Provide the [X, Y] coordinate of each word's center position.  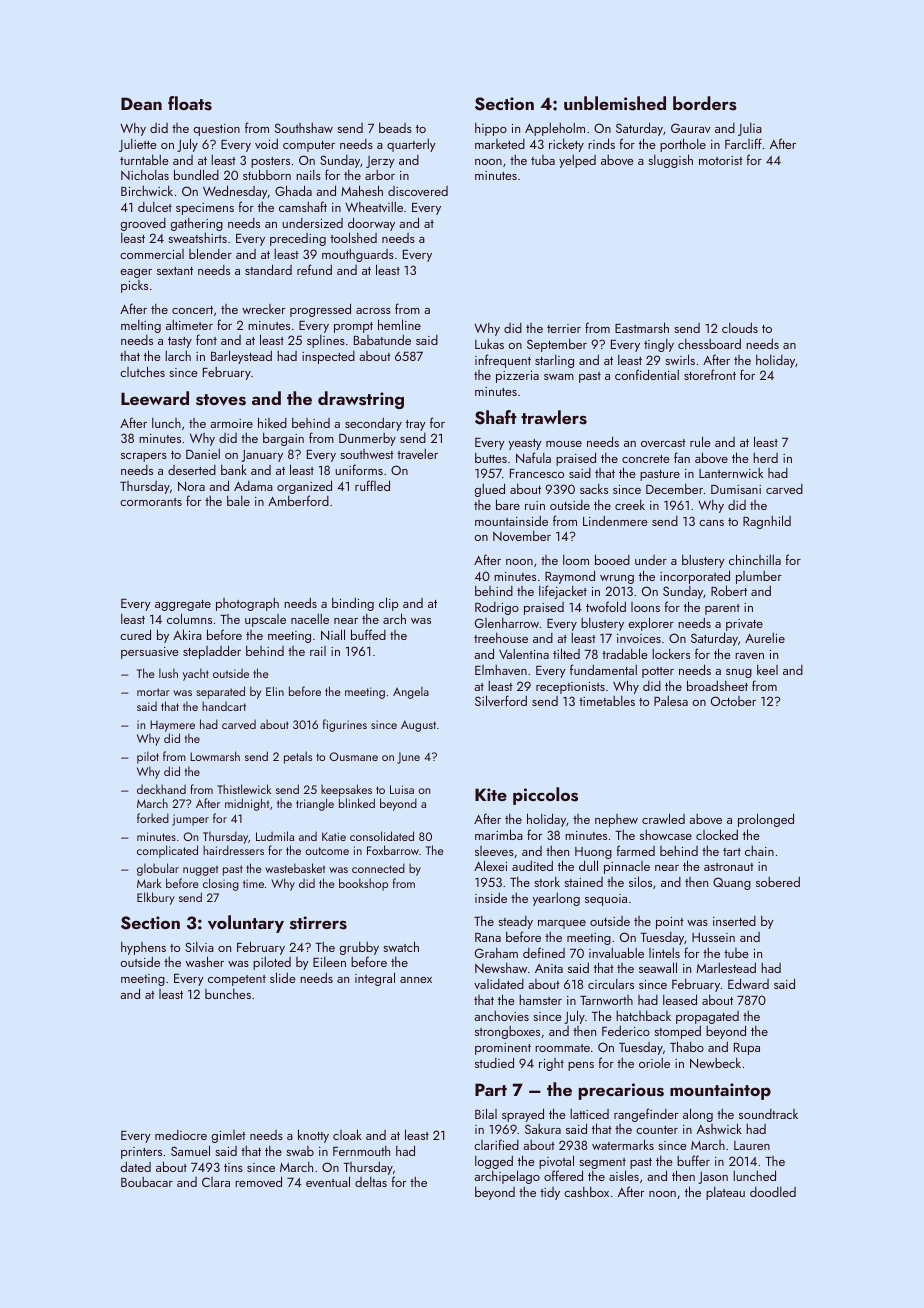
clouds [740, 327]
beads [395, 128]
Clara [216, 1182]
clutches [142, 371]
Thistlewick [244, 789]
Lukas [489, 344]
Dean [141, 103]
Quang [732, 883]
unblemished [615, 103]
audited [532, 865]
